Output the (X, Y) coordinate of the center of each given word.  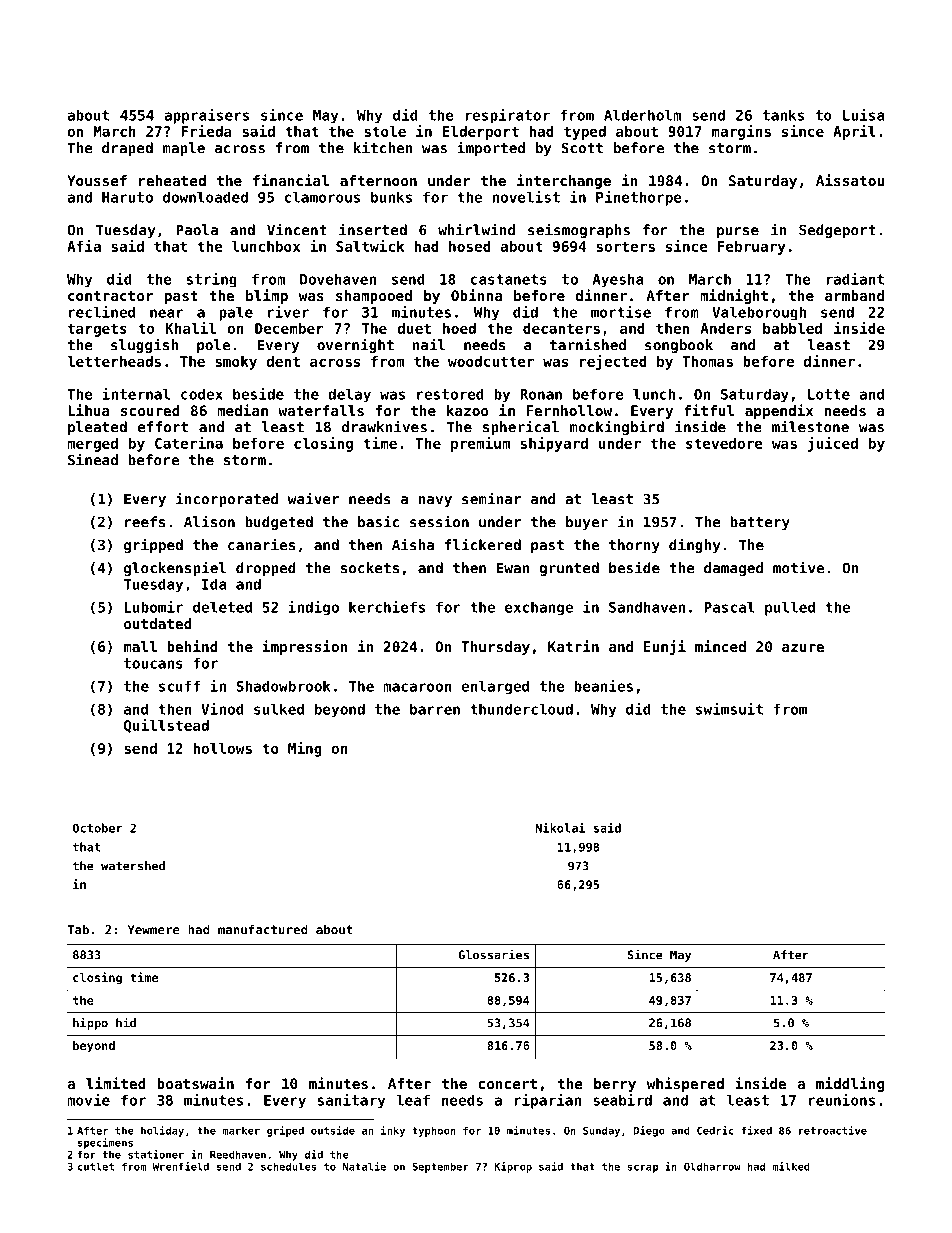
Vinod (222, 709)
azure (803, 648)
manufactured (263, 929)
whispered (685, 1084)
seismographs (579, 230)
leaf (413, 1100)
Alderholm (642, 115)
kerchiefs (387, 607)
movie (88, 1100)
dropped (266, 569)
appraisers (206, 116)
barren (435, 709)
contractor (110, 296)
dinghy (694, 545)
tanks (783, 115)
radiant (855, 279)
